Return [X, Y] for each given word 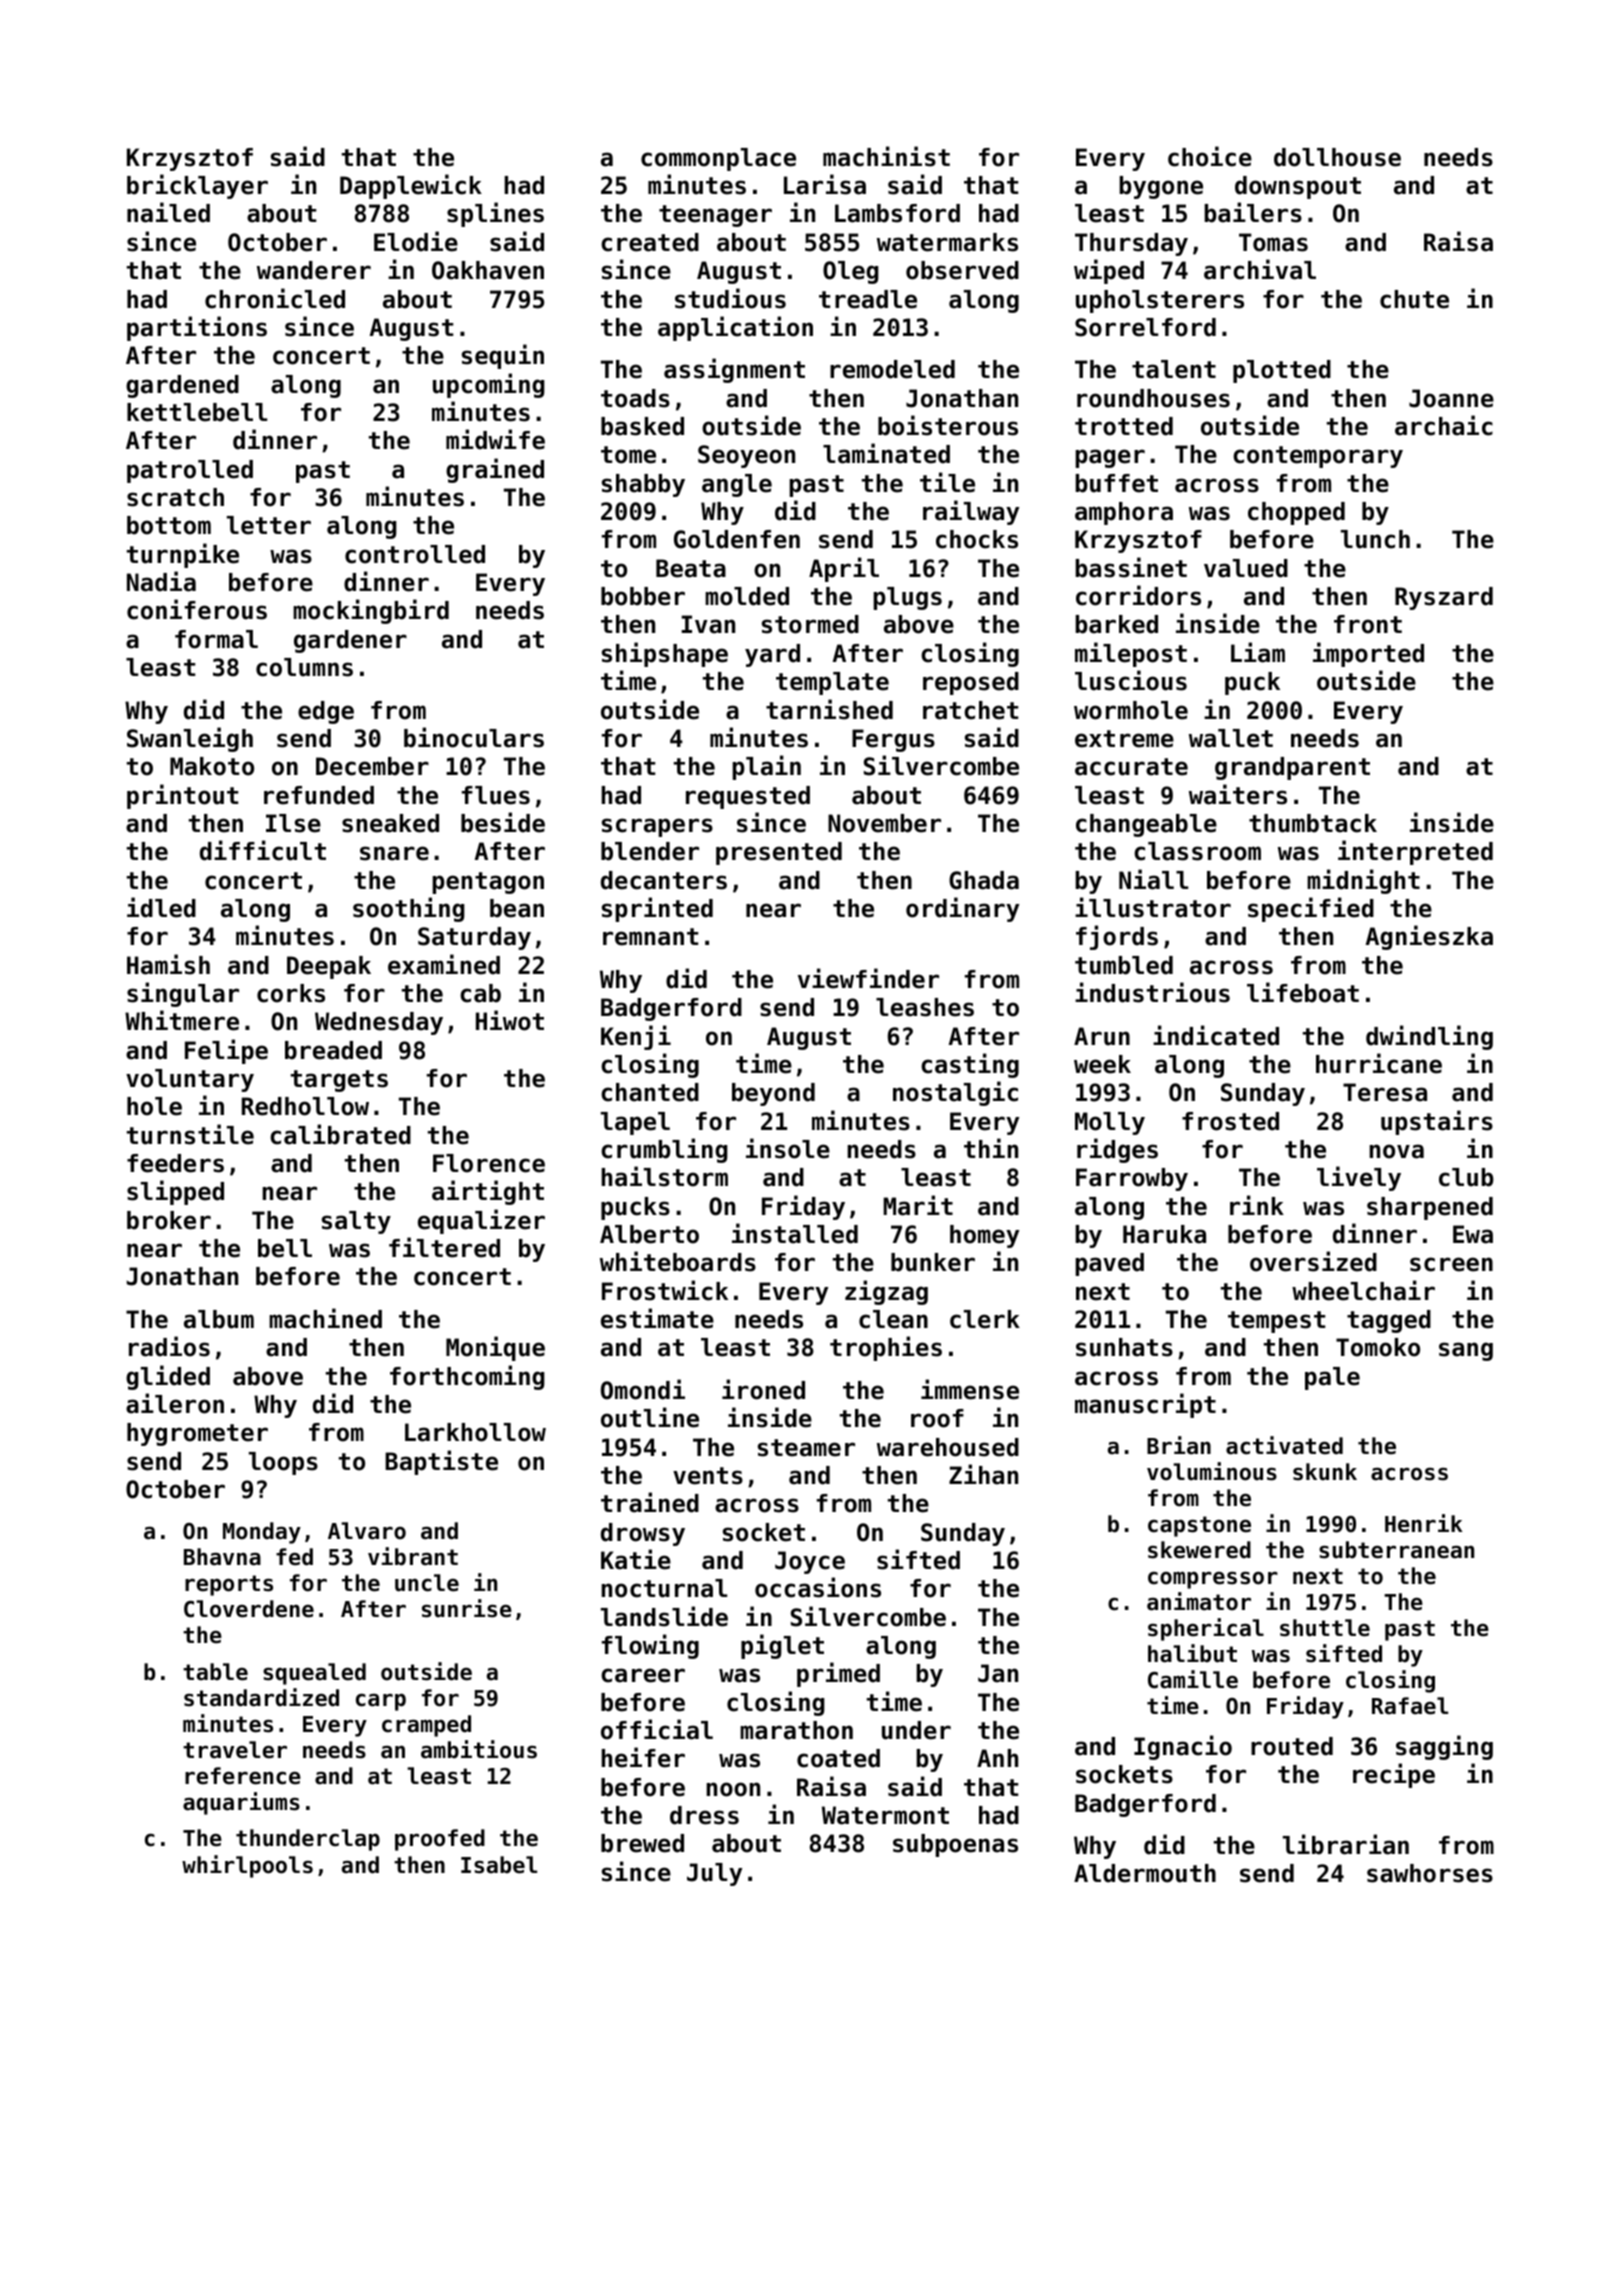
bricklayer [197, 186]
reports [229, 1585]
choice [1210, 156]
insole [788, 1148]
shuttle [1325, 1628]
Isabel [499, 1865]
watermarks [947, 242]
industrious [1152, 992]
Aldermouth [1145, 1873]
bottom [169, 525]
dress [704, 1815]
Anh [997, 1758]
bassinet [1131, 567]
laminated [886, 453]
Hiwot [510, 1020]
